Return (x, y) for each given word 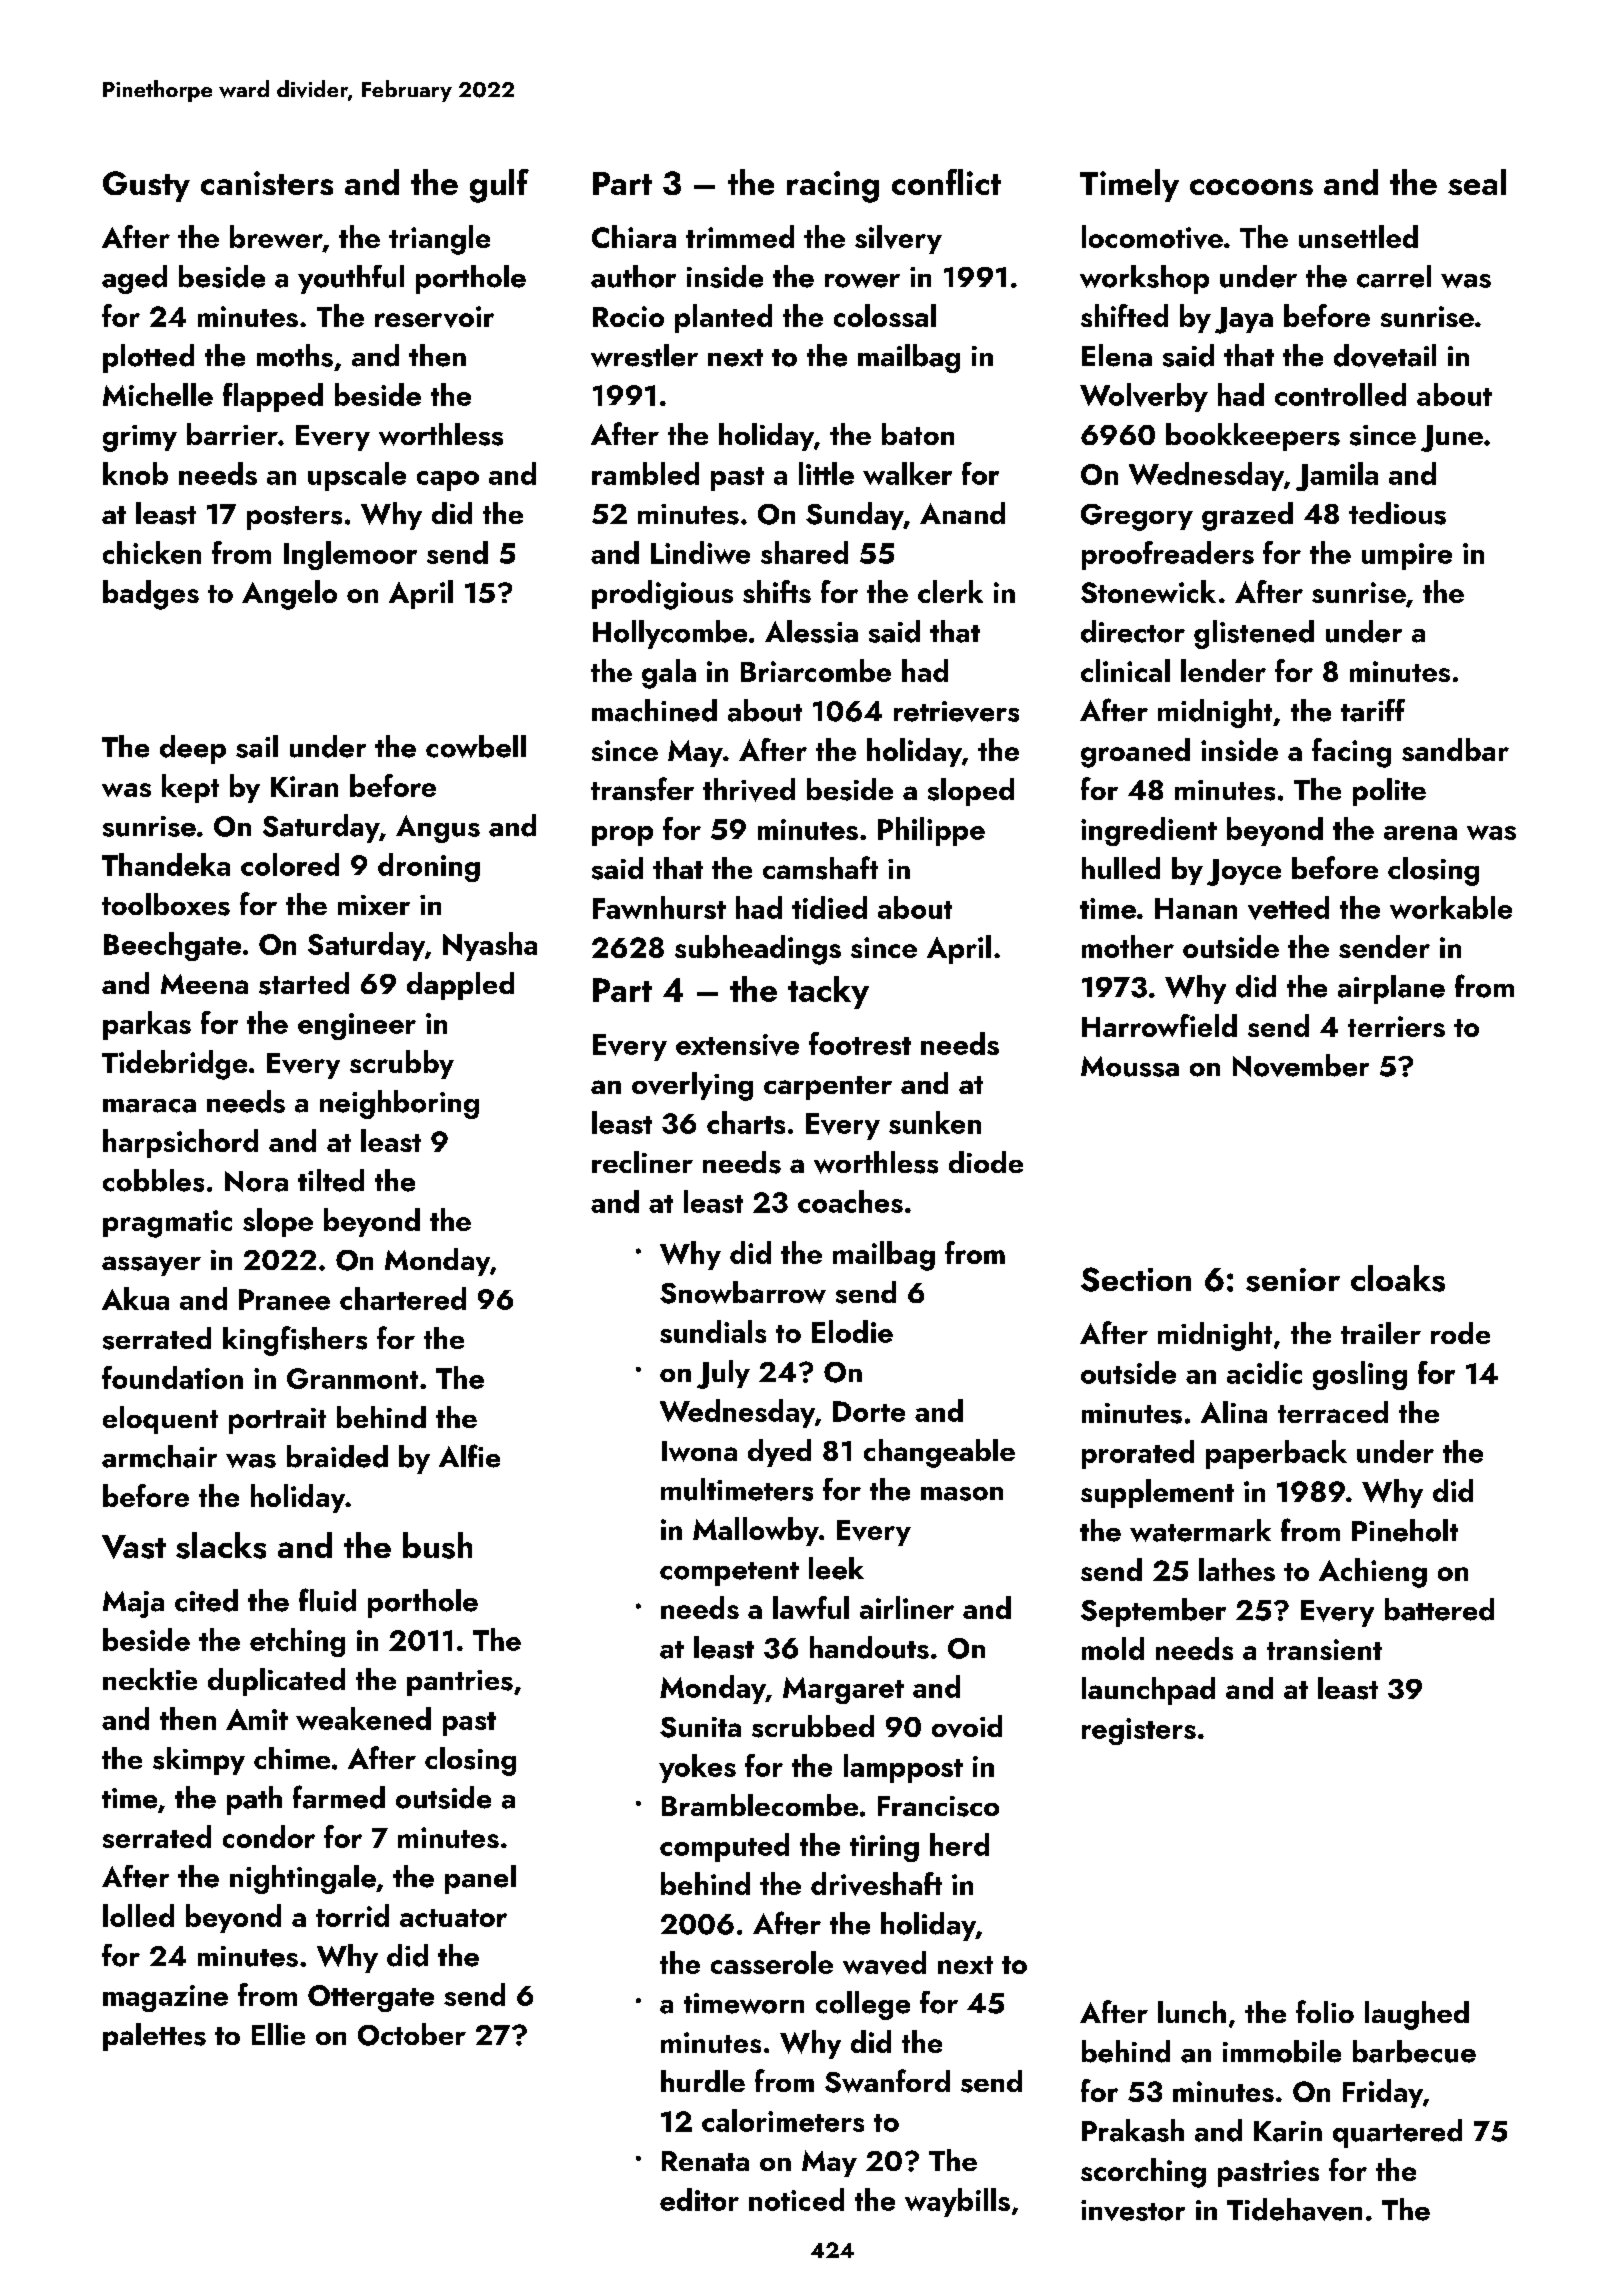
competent (729, 1574)
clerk (950, 591)
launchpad (1148, 1691)
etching (297, 1642)
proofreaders (1168, 555)
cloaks (1398, 1278)
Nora (256, 1181)
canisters (267, 183)
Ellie (278, 2034)
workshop (1144, 279)
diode (986, 1162)
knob (135, 473)
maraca (149, 1106)
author (633, 276)
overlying (692, 1086)
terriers (1396, 1026)
